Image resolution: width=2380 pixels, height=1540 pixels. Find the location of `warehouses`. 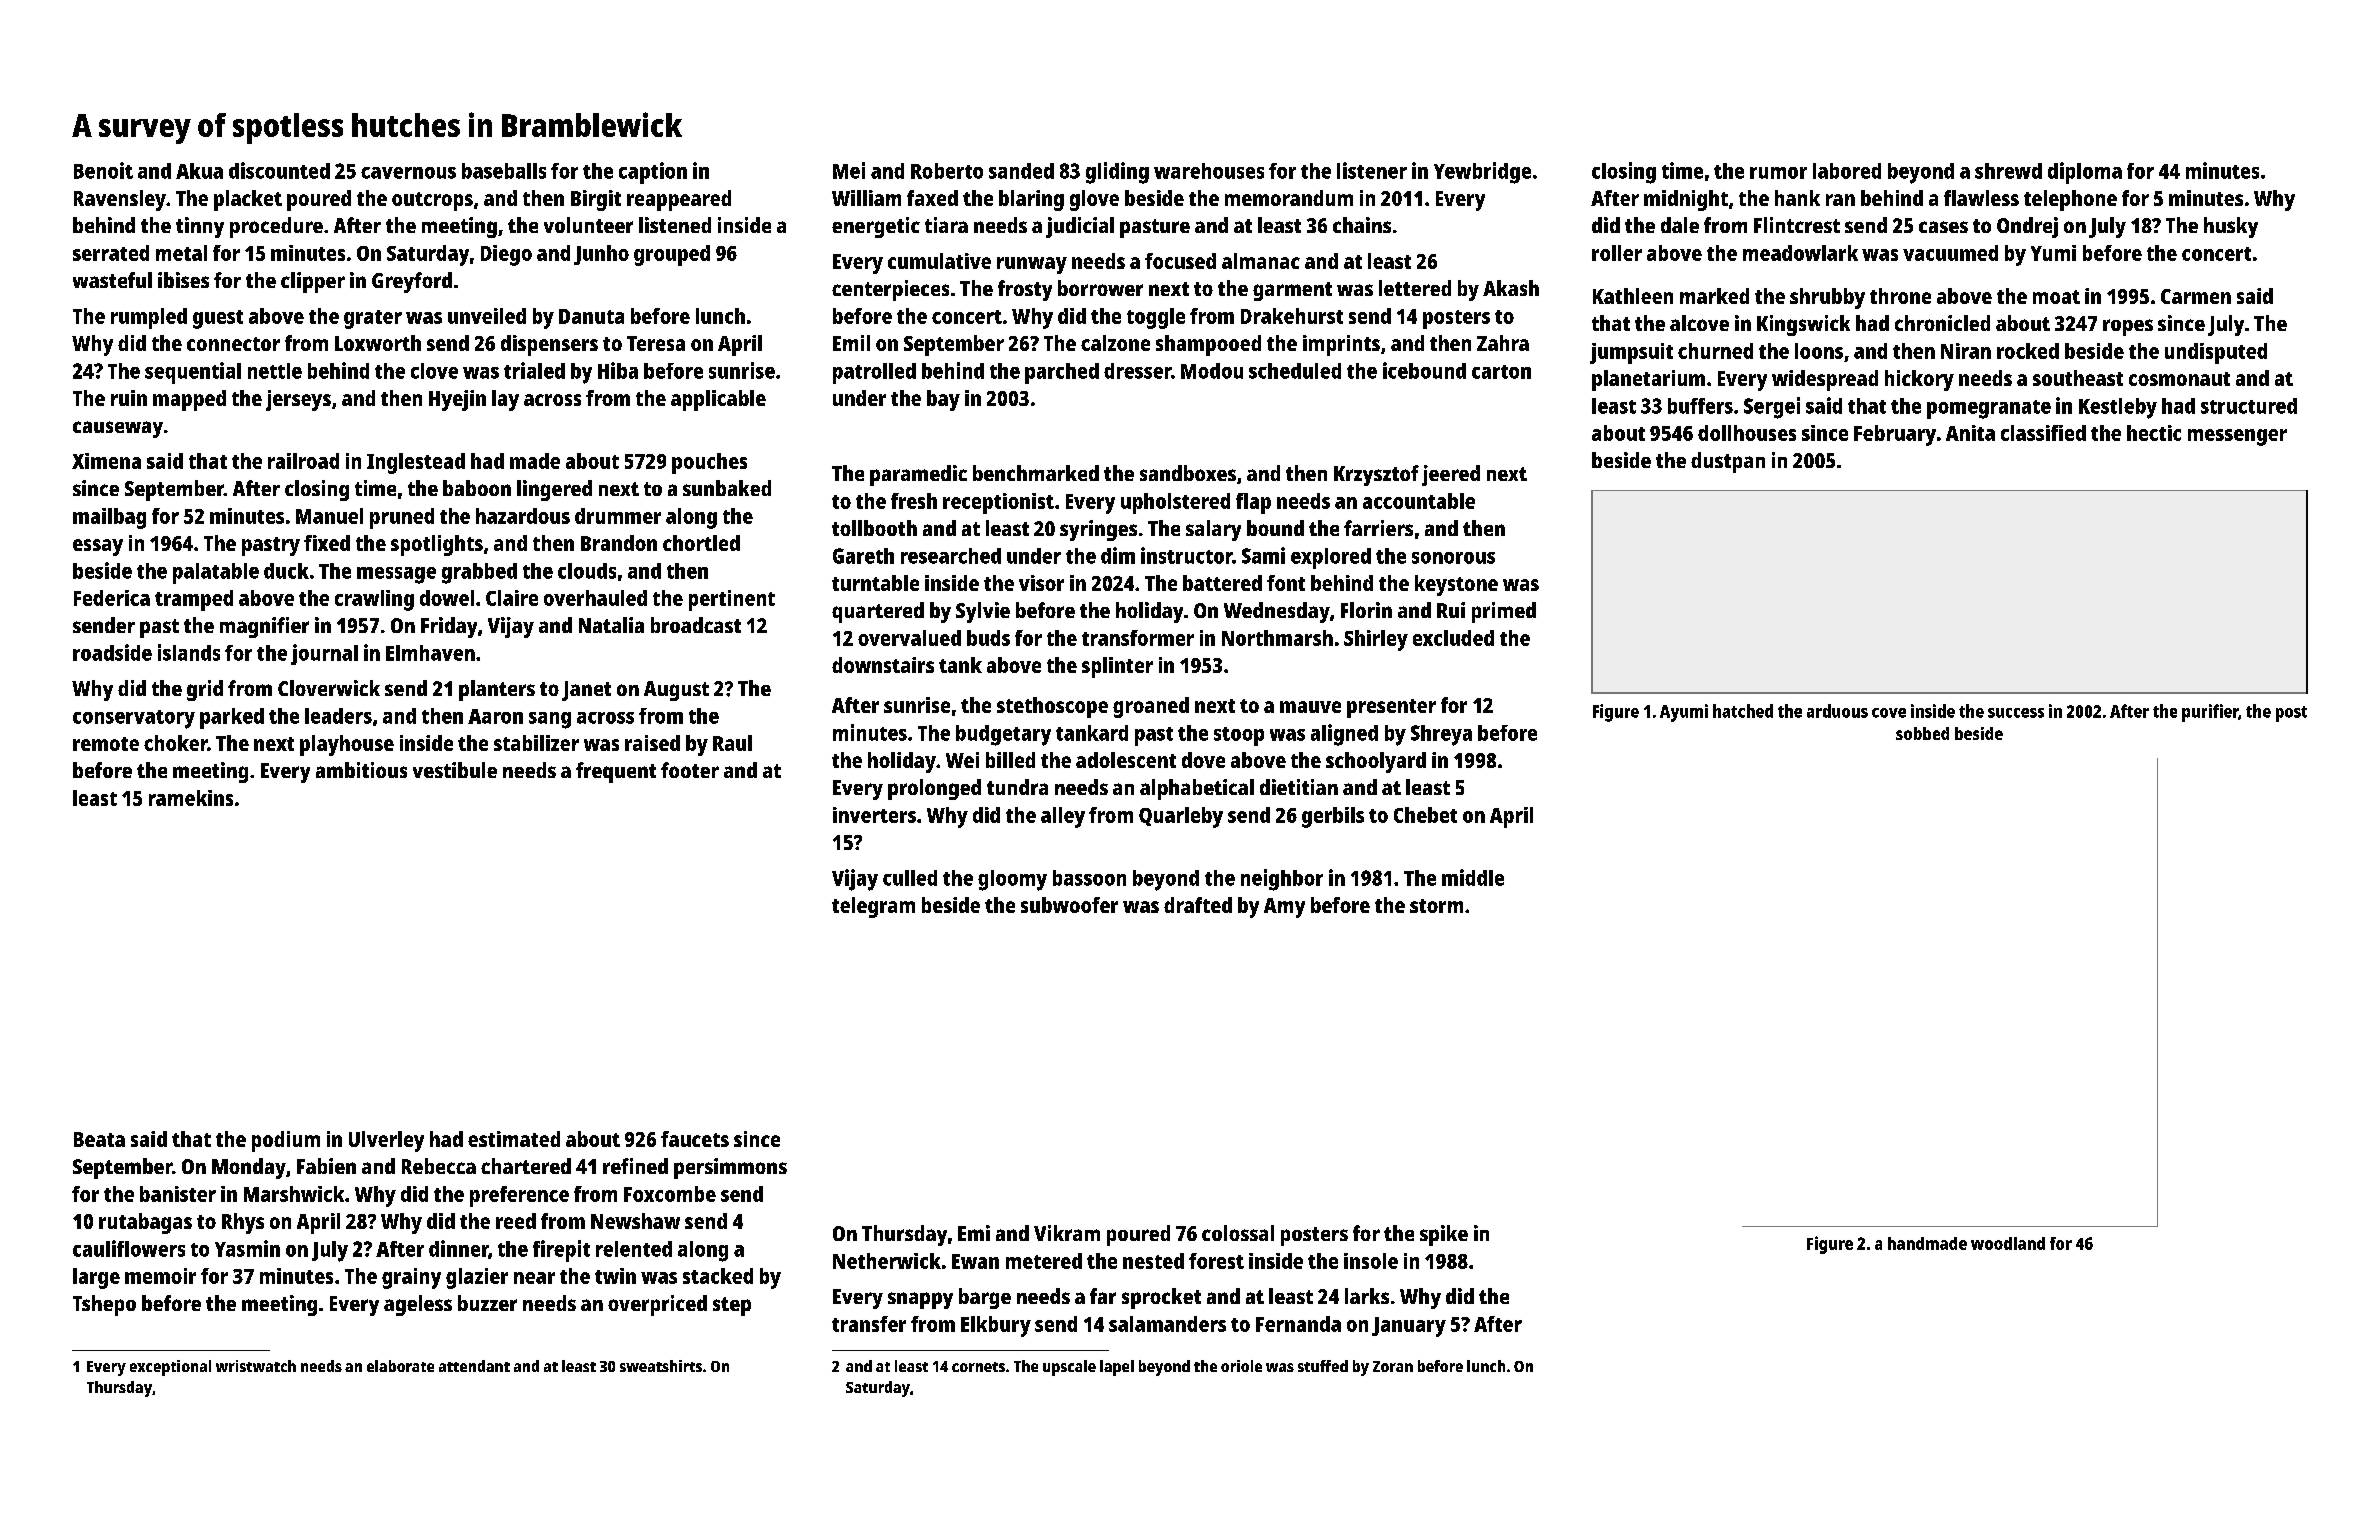

warehouses is located at coordinates (1209, 171).
